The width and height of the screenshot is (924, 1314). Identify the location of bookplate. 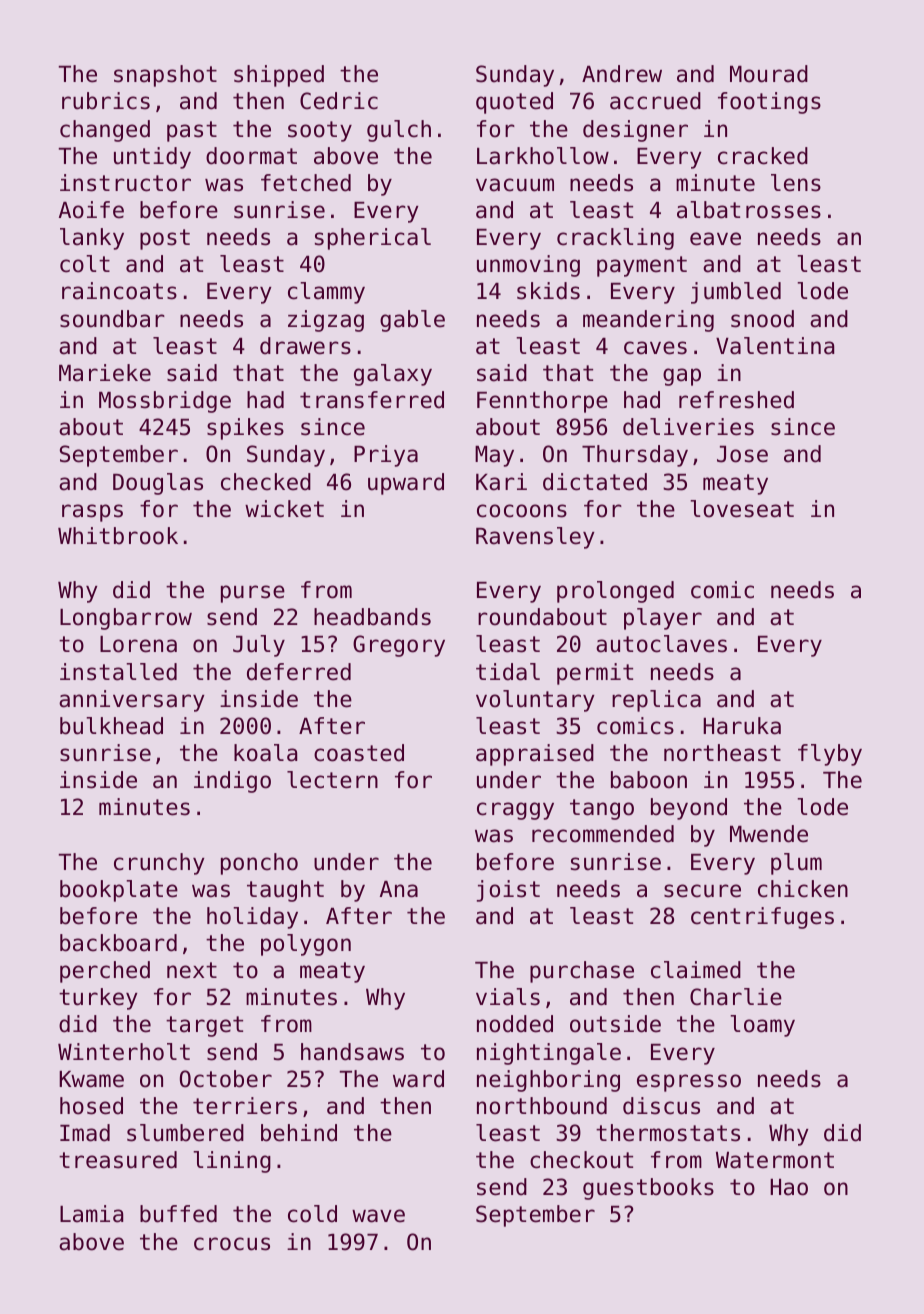
(119, 891).
